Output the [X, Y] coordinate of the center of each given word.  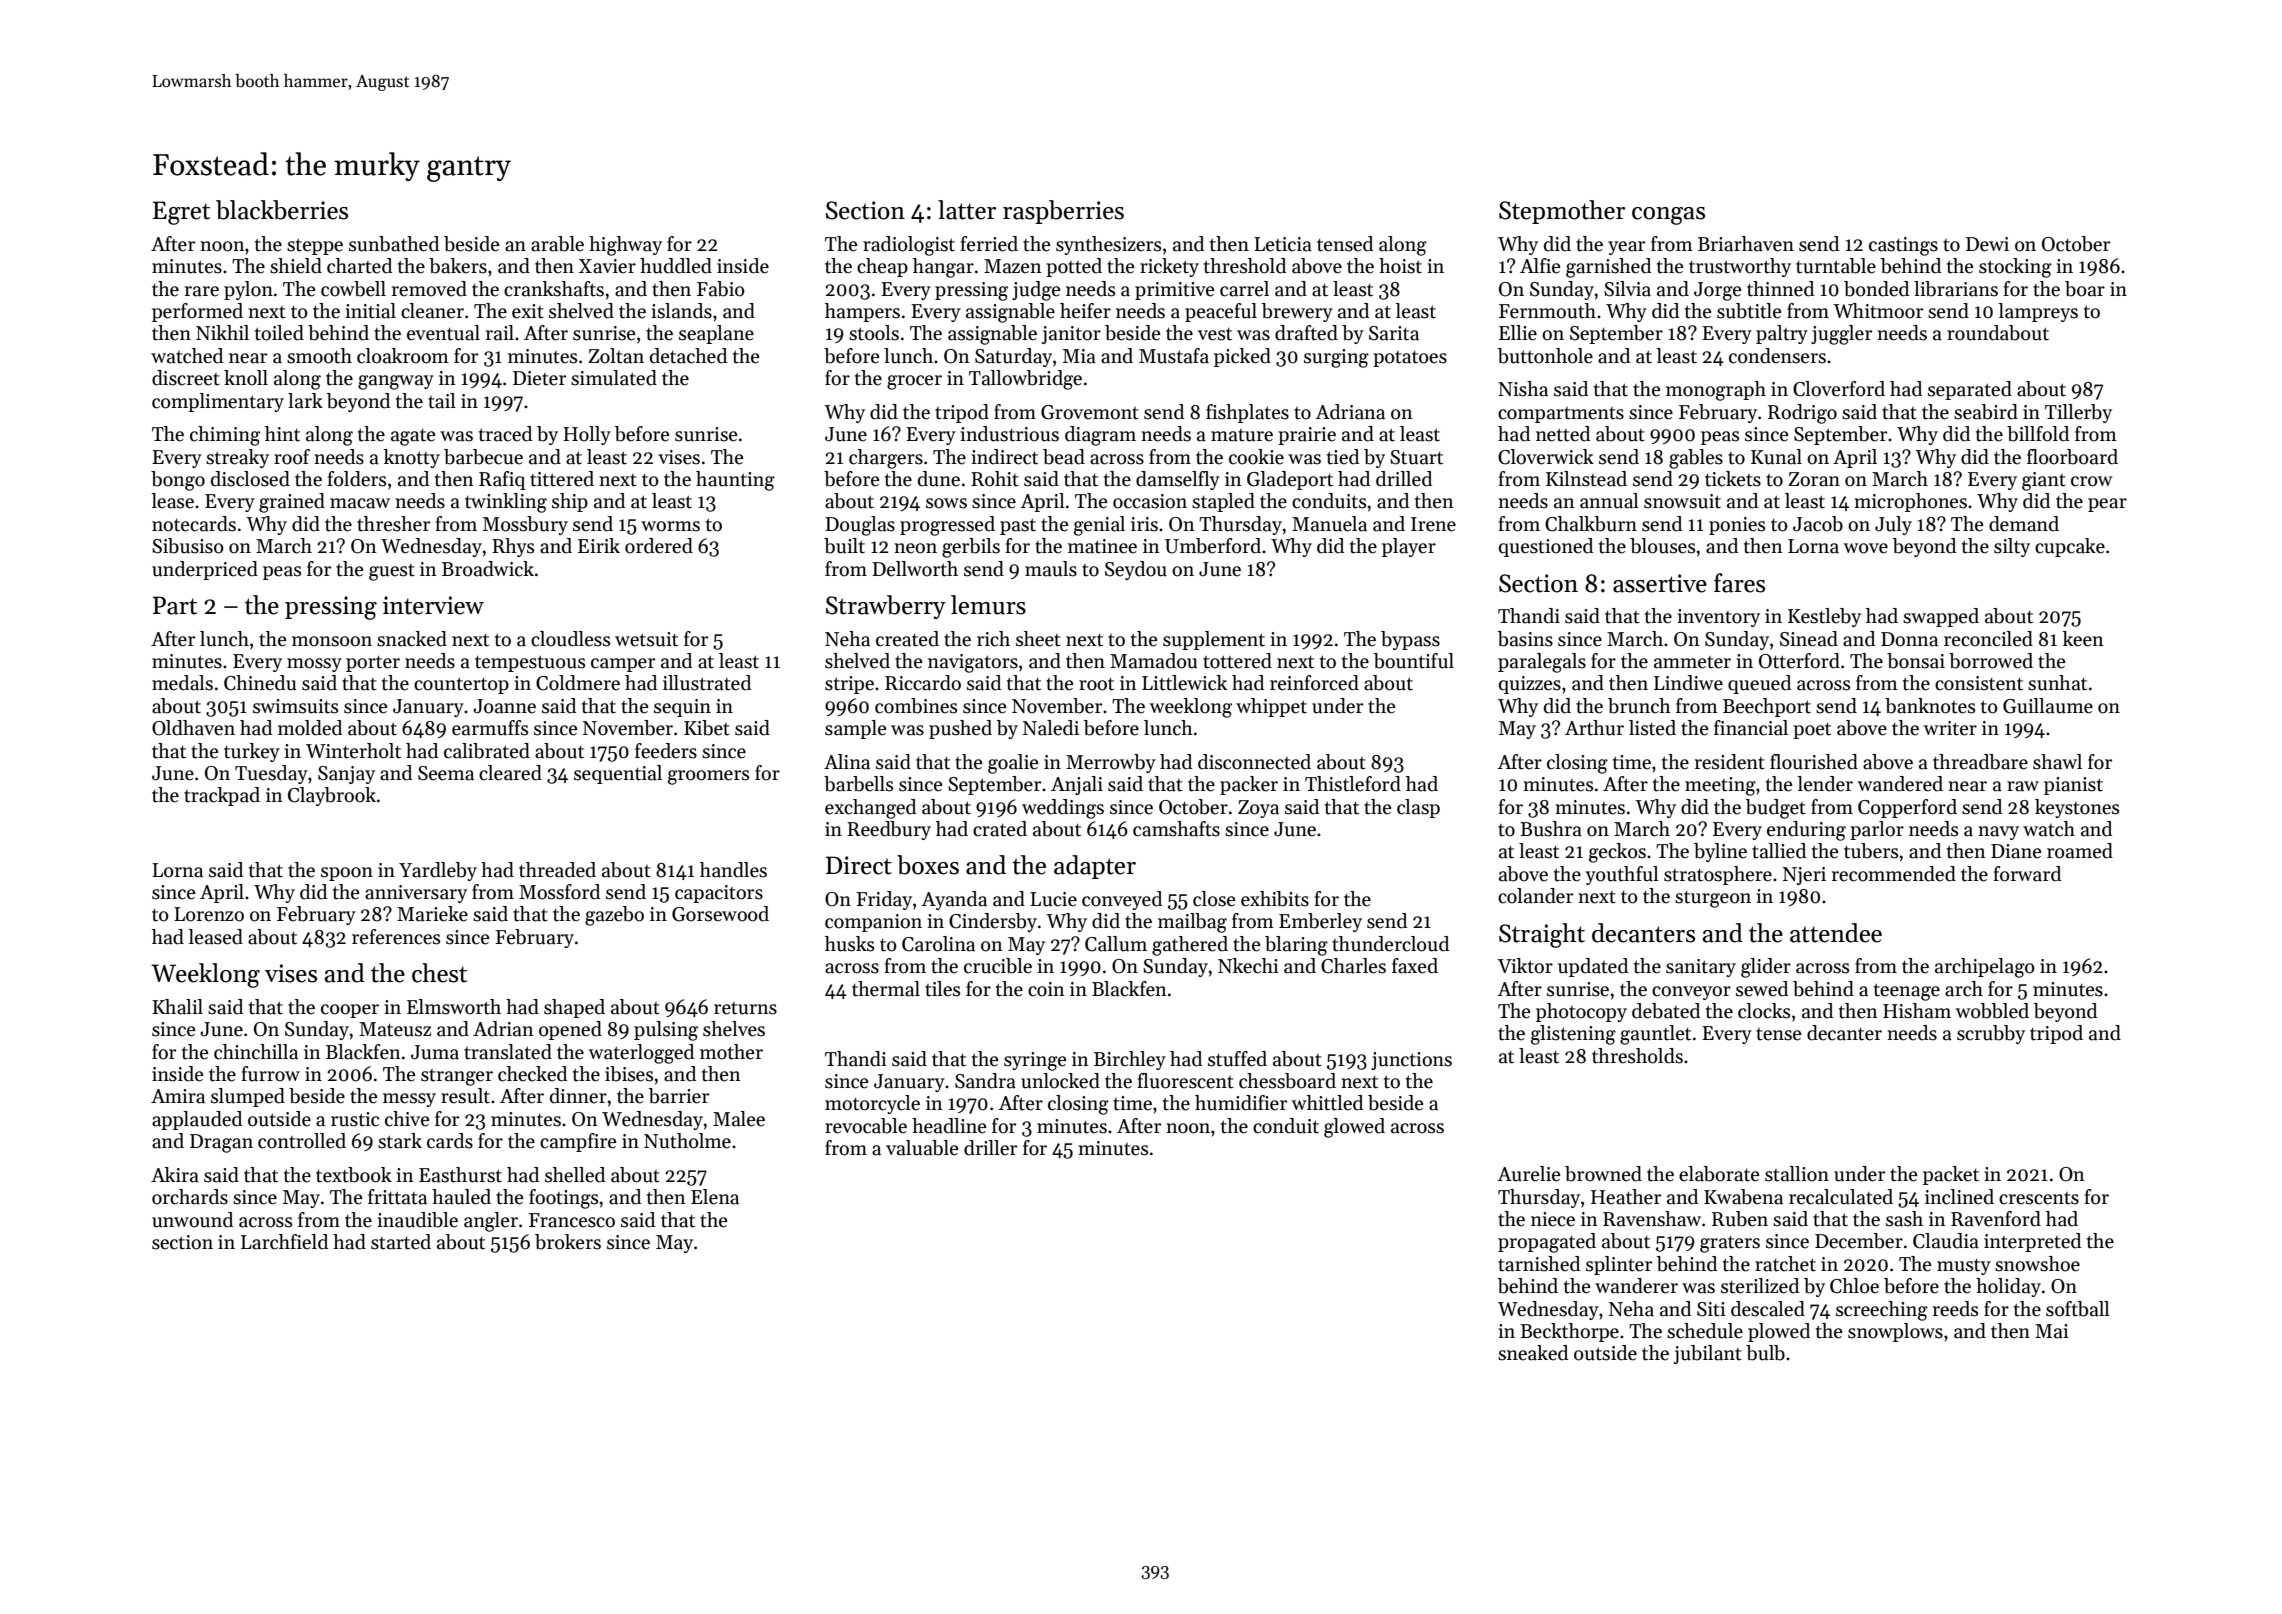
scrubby [1991, 1034]
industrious [1009, 434]
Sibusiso [188, 546]
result [465, 1096]
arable [557, 244]
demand [2024, 524]
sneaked [1533, 1353]
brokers [568, 1242]
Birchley [1130, 1060]
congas [1668, 216]
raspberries [1063, 212]
